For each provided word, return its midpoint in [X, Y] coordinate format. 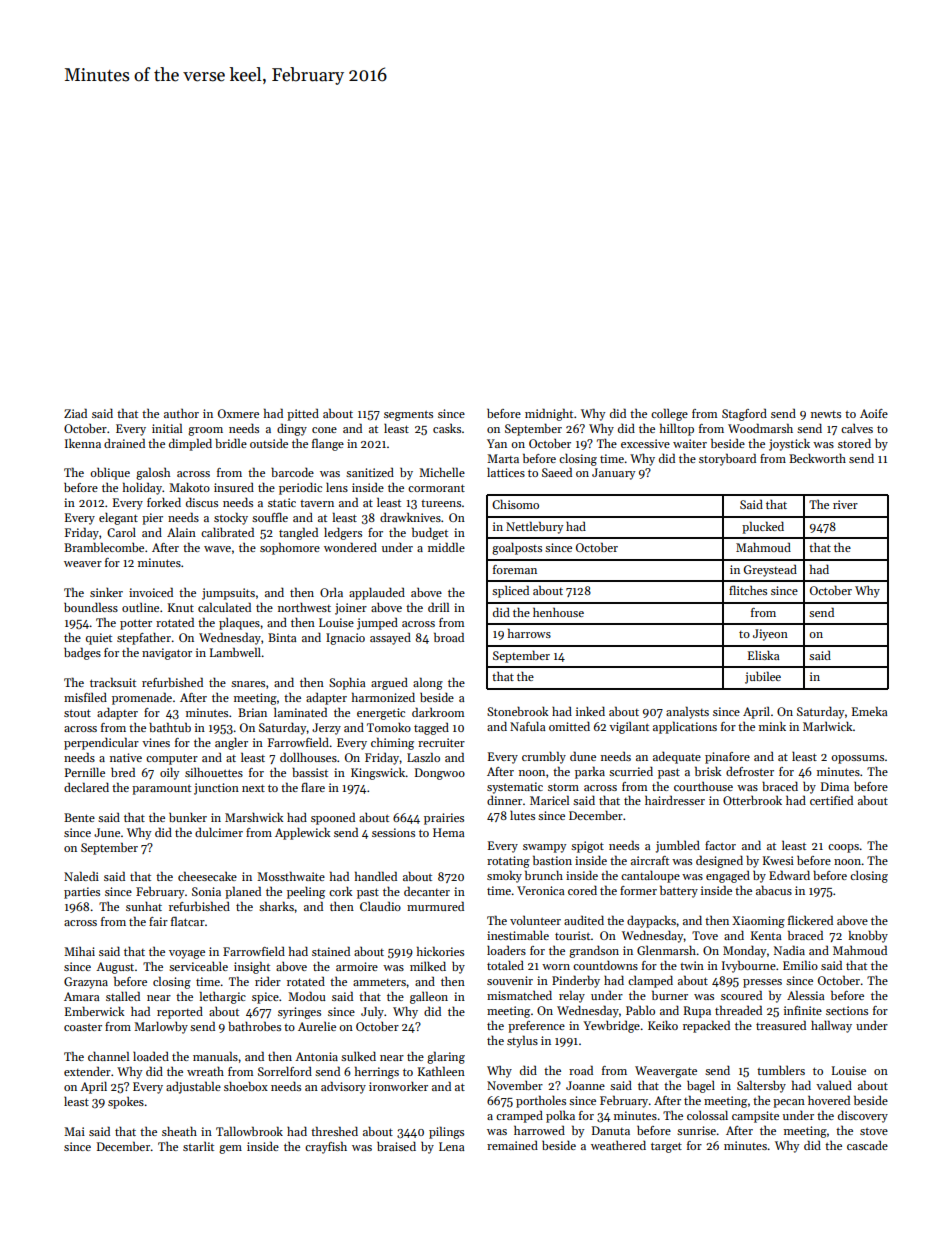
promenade [142, 698]
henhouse [558, 612]
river [845, 504]
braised [396, 1146]
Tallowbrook [249, 1131]
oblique [110, 473]
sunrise [696, 1130]
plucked [763, 527]
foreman [515, 569]
